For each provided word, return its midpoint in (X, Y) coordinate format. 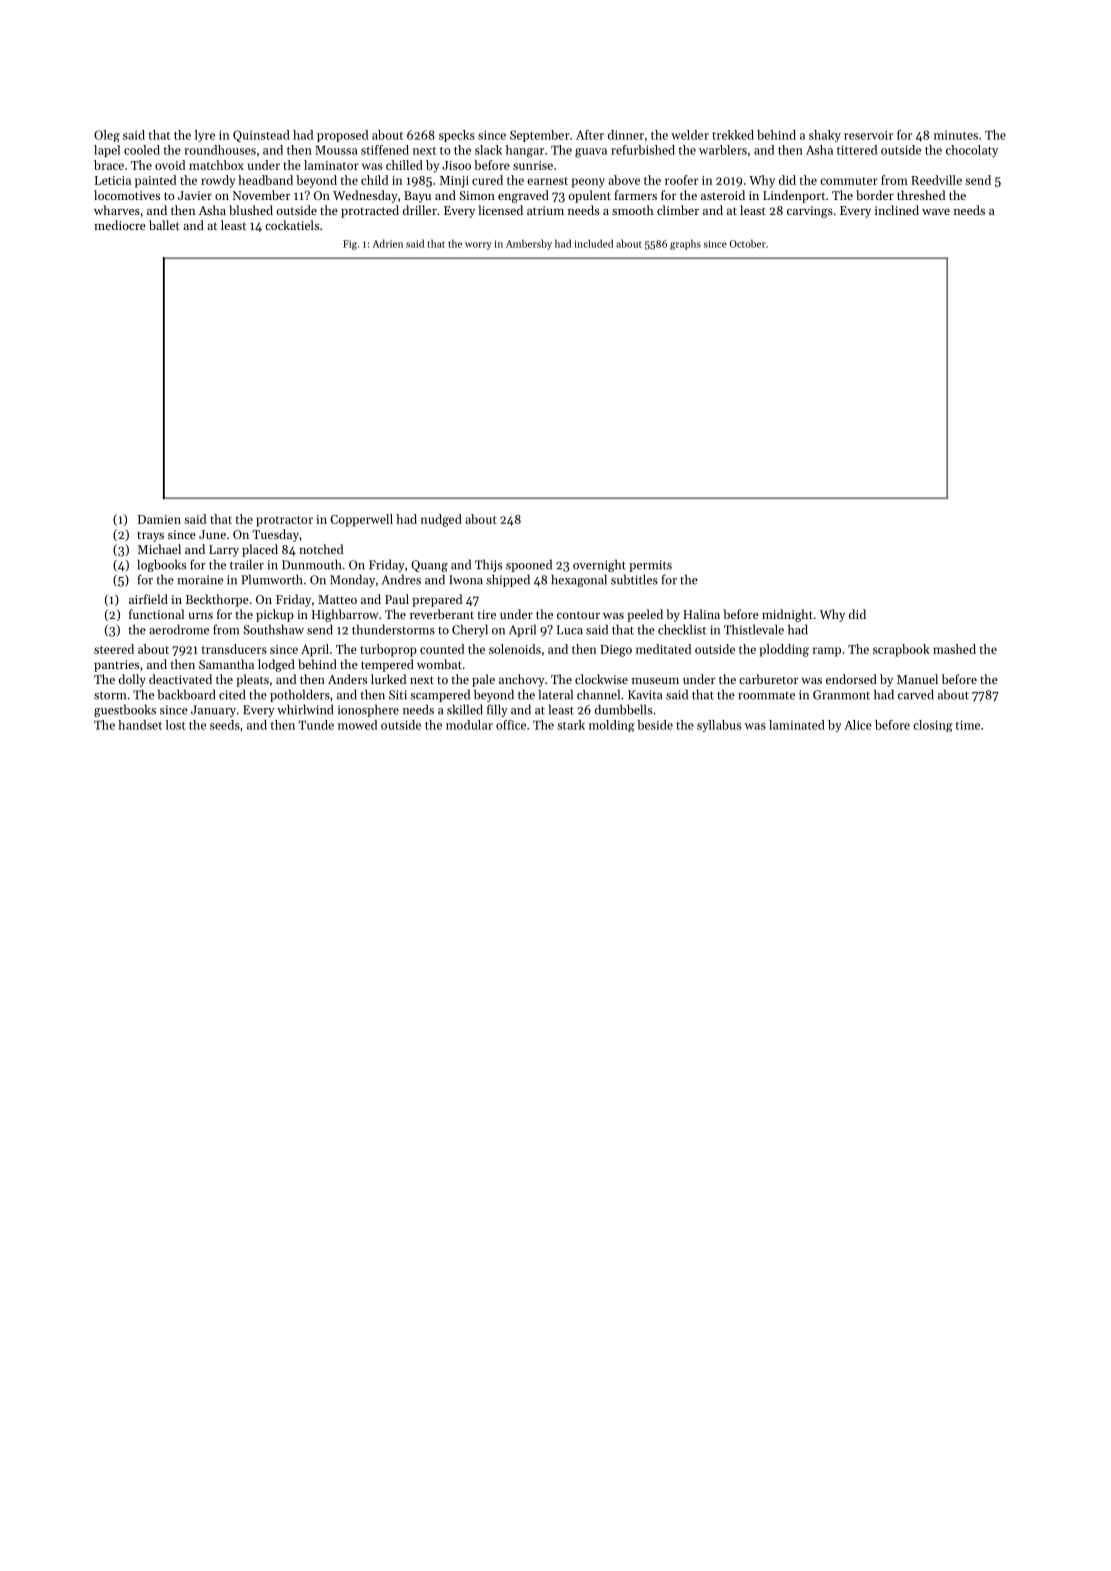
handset (140, 725)
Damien (159, 519)
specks (457, 136)
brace (109, 165)
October (748, 243)
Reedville (936, 180)
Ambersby (529, 244)
